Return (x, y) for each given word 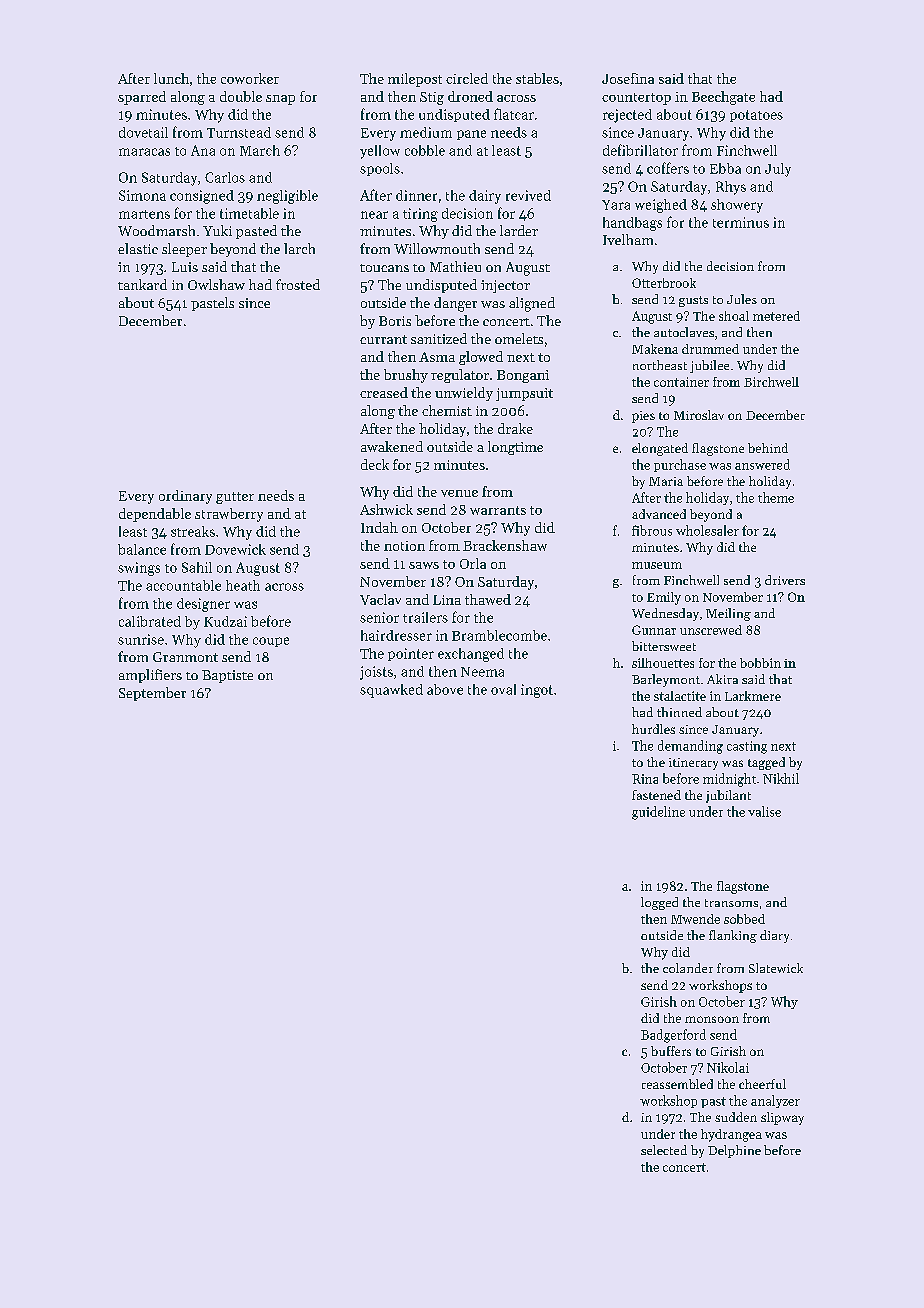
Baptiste (227, 676)
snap (280, 100)
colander (688, 968)
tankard (142, 284)
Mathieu (455, 266)
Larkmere (753, 696)
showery (737, 206)
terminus (741, 222)
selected (664, 1150)
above (445, 689)
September (152, 694)
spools (380, 169)
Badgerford (673, 1036)
